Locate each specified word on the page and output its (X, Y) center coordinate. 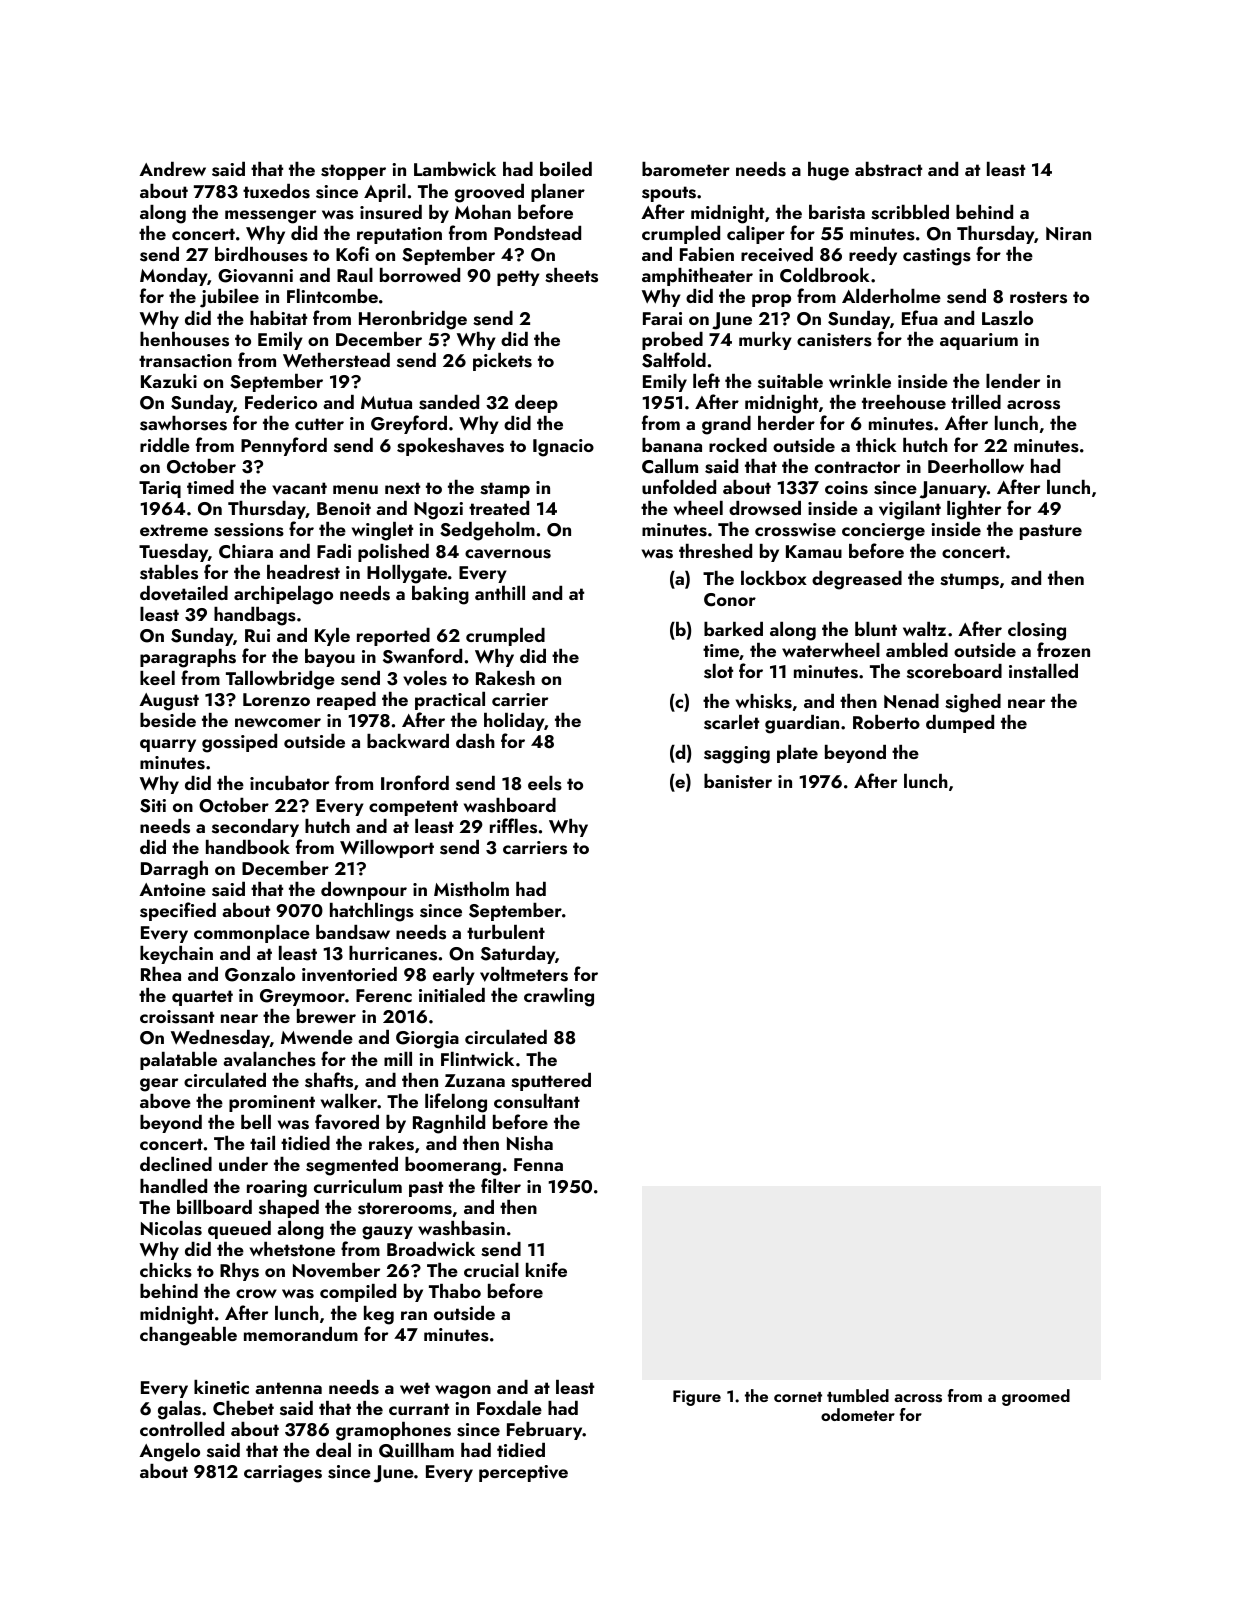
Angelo (169, 1452)
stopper (353, 172)
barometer (686, 169)
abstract (888, 169)
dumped (960, 724)
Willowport (387, 849)
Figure (697, 1398)
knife (546, 1269)
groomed (1036, 1397)
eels (545, 783)
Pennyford (284, 446)
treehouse (904, 402)
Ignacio (563, 448)
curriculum (358, 1186)
